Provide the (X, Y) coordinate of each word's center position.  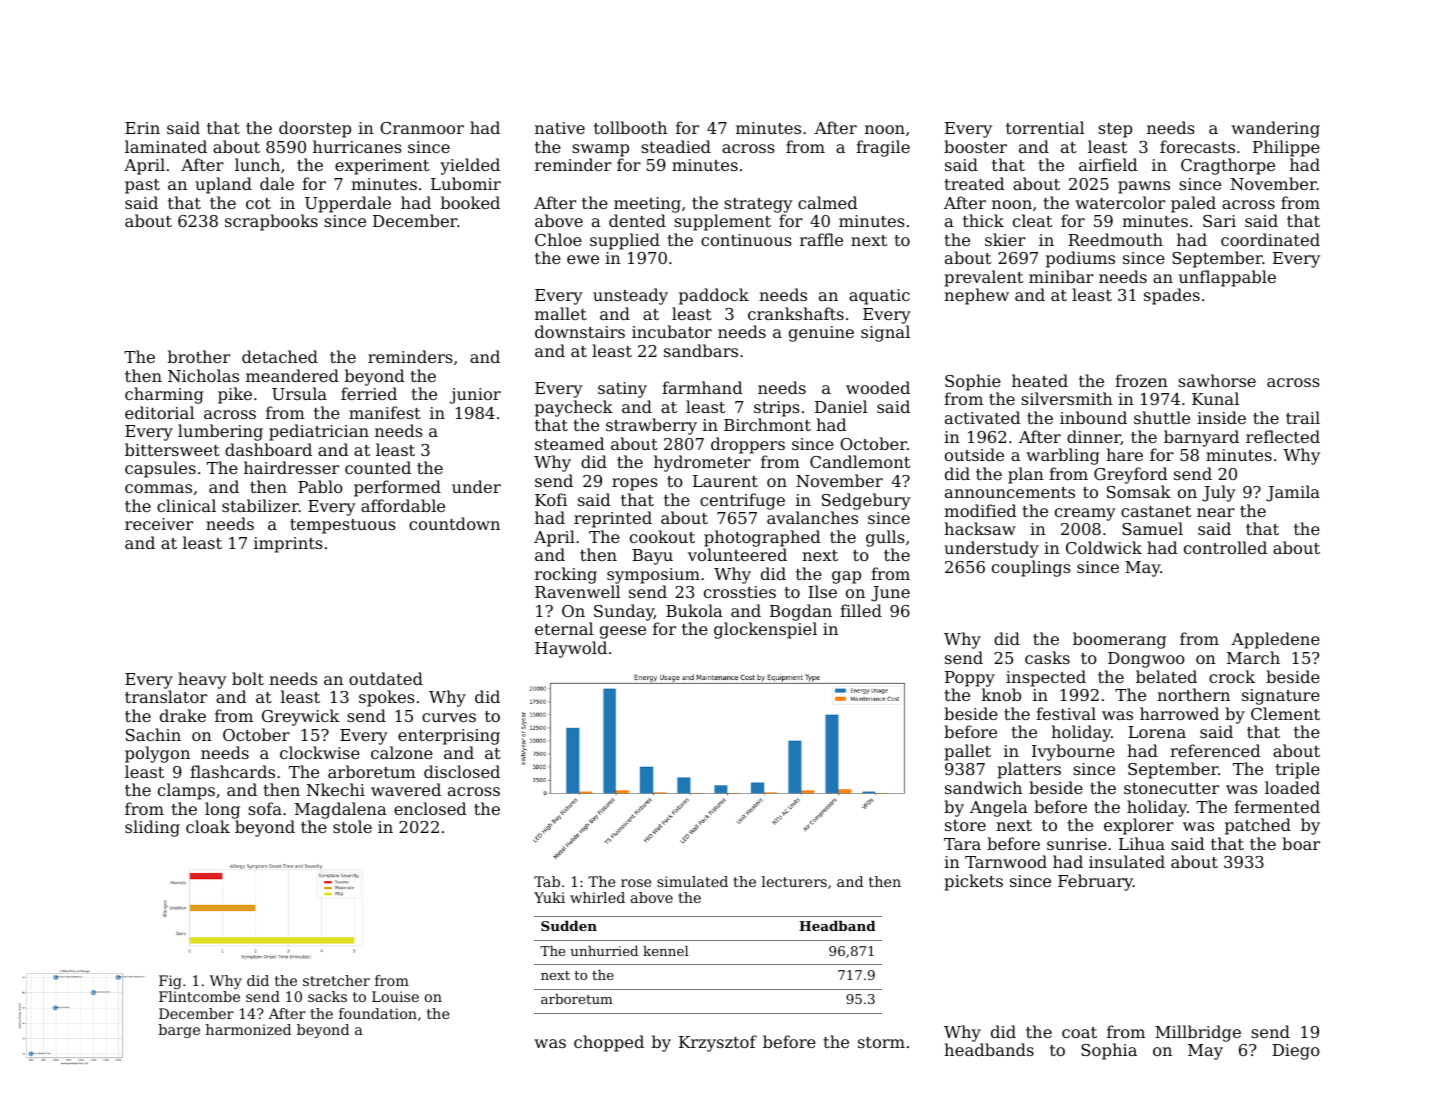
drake (183, 715)
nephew (976, 296)
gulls (885, 538)
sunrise (1077, 844)
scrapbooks (271, 222)
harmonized (248, 1029)
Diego (1296, 1052)
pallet (967, 752)
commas (158, 488)
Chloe (558, 239)
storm (881, 1042)
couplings (1031, 568)
